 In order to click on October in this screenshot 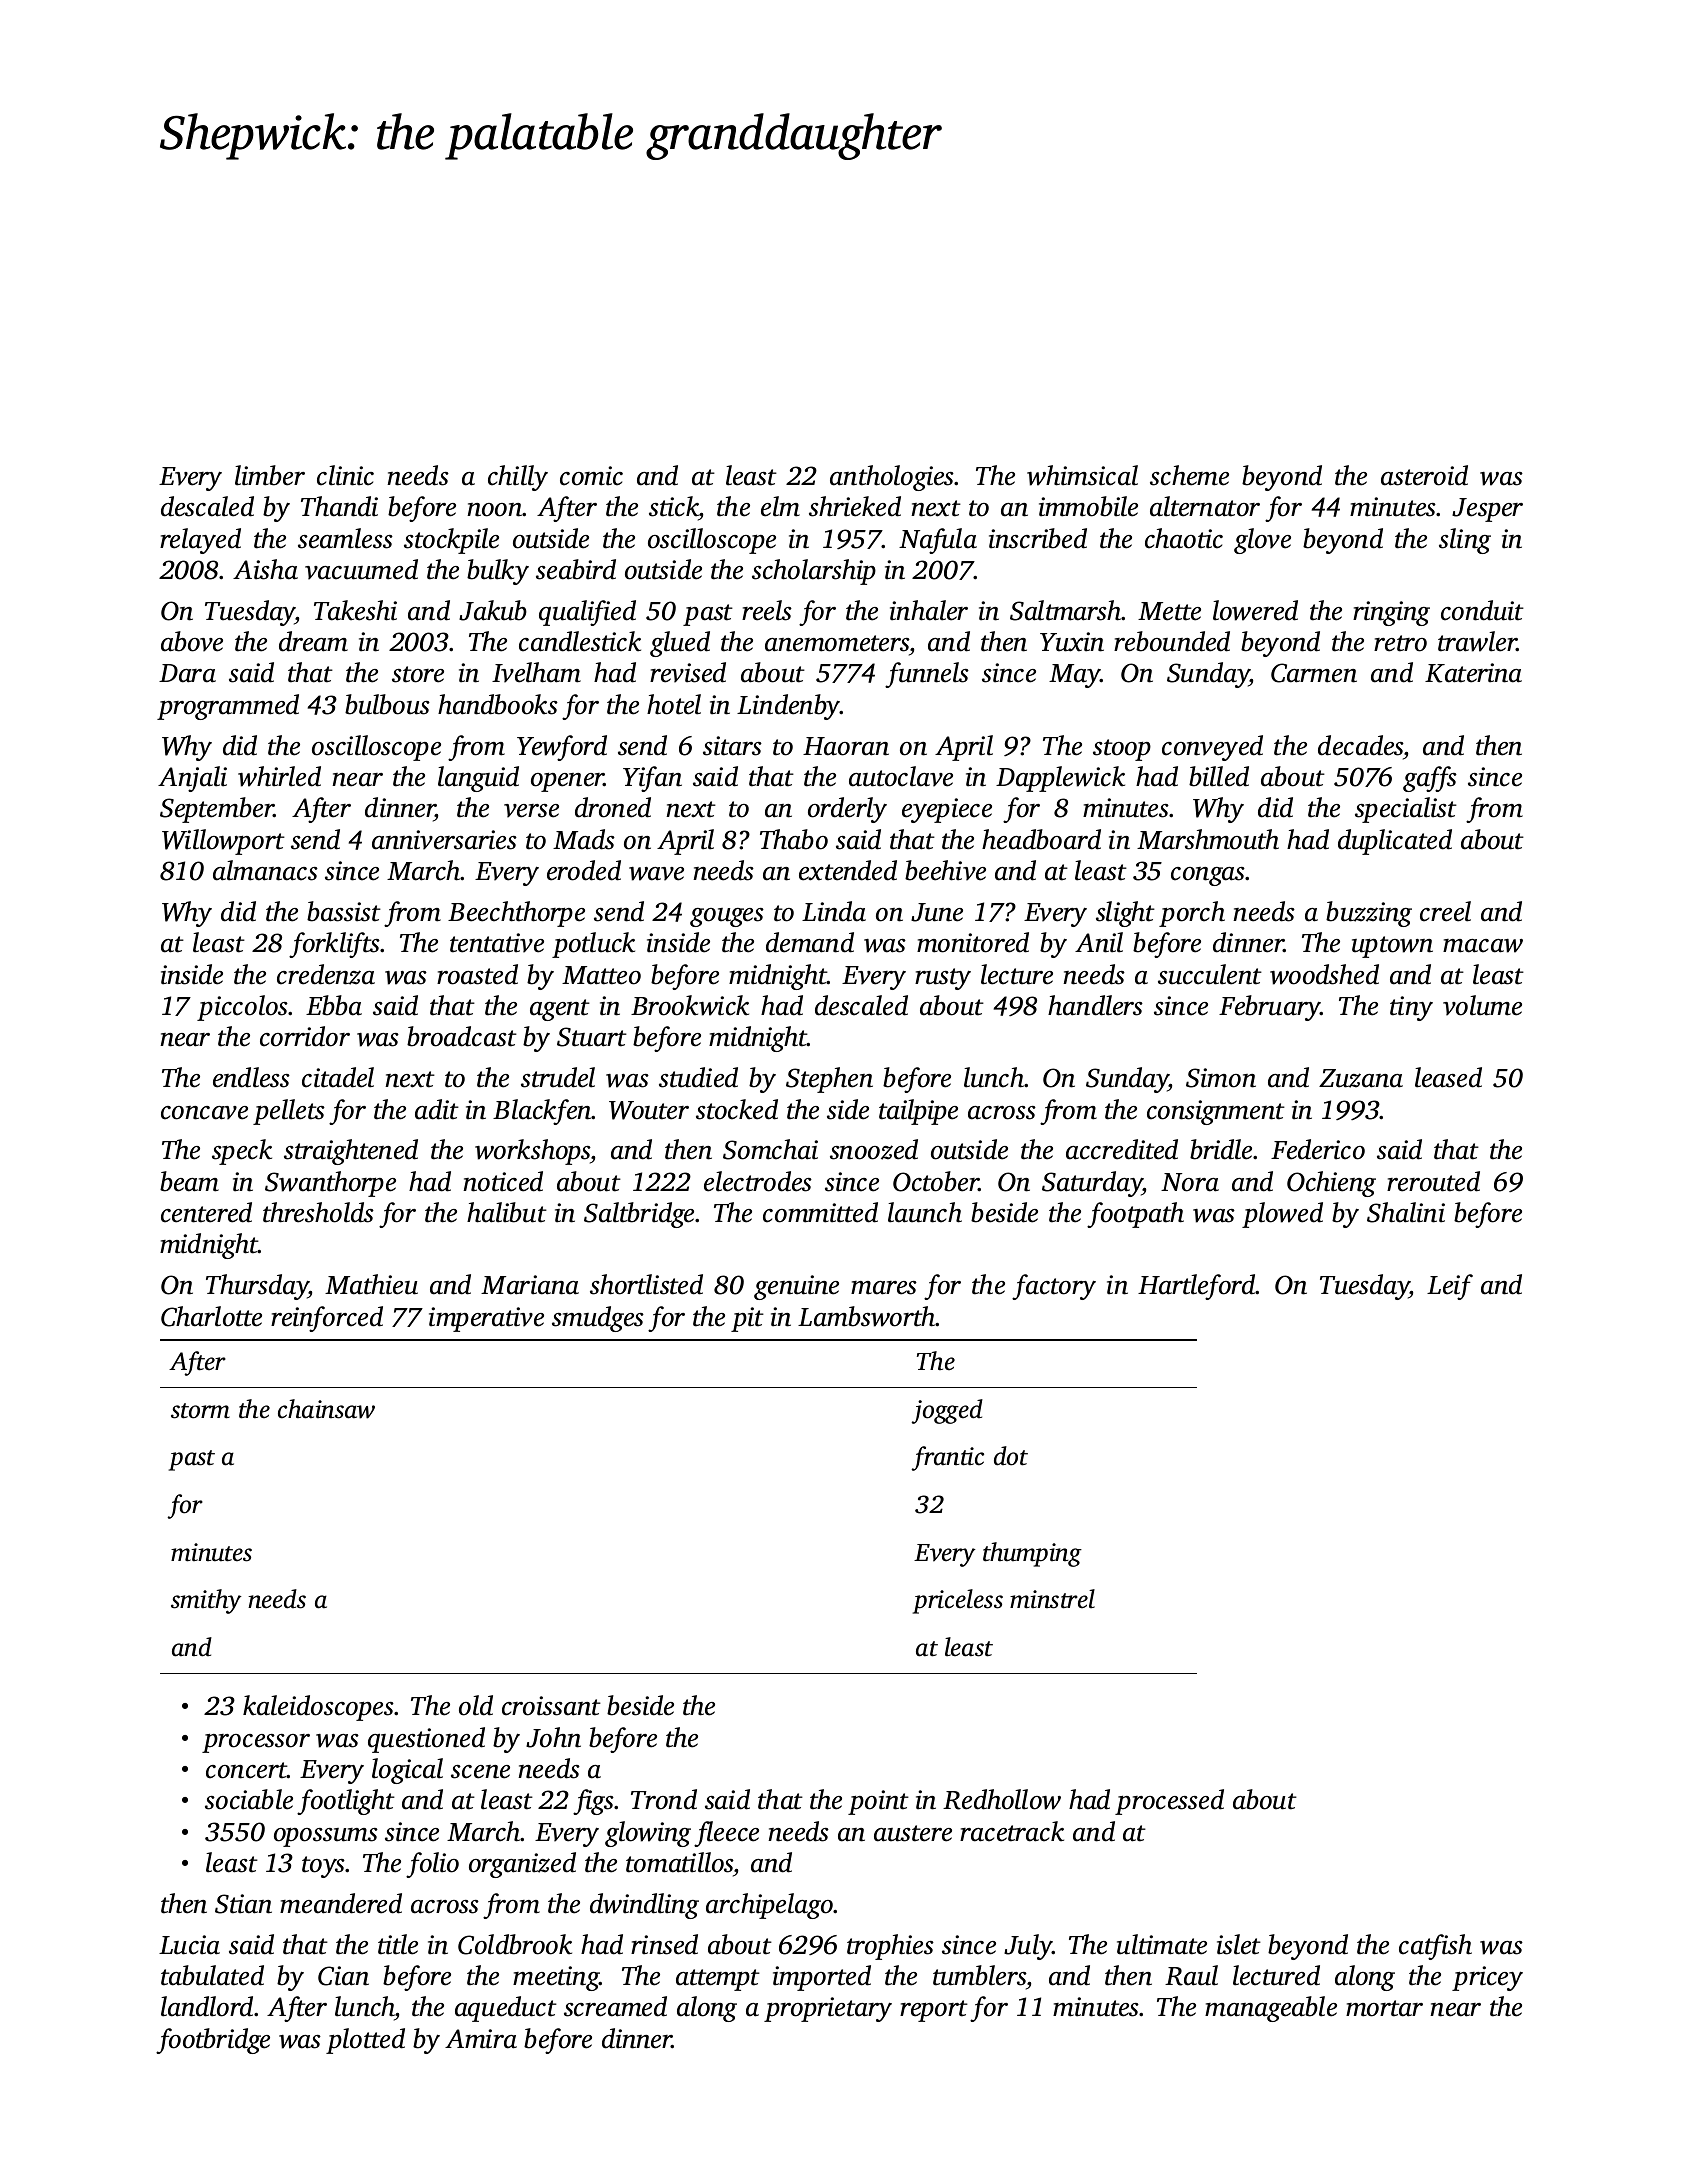, I will do `click(936, 1181)`.
